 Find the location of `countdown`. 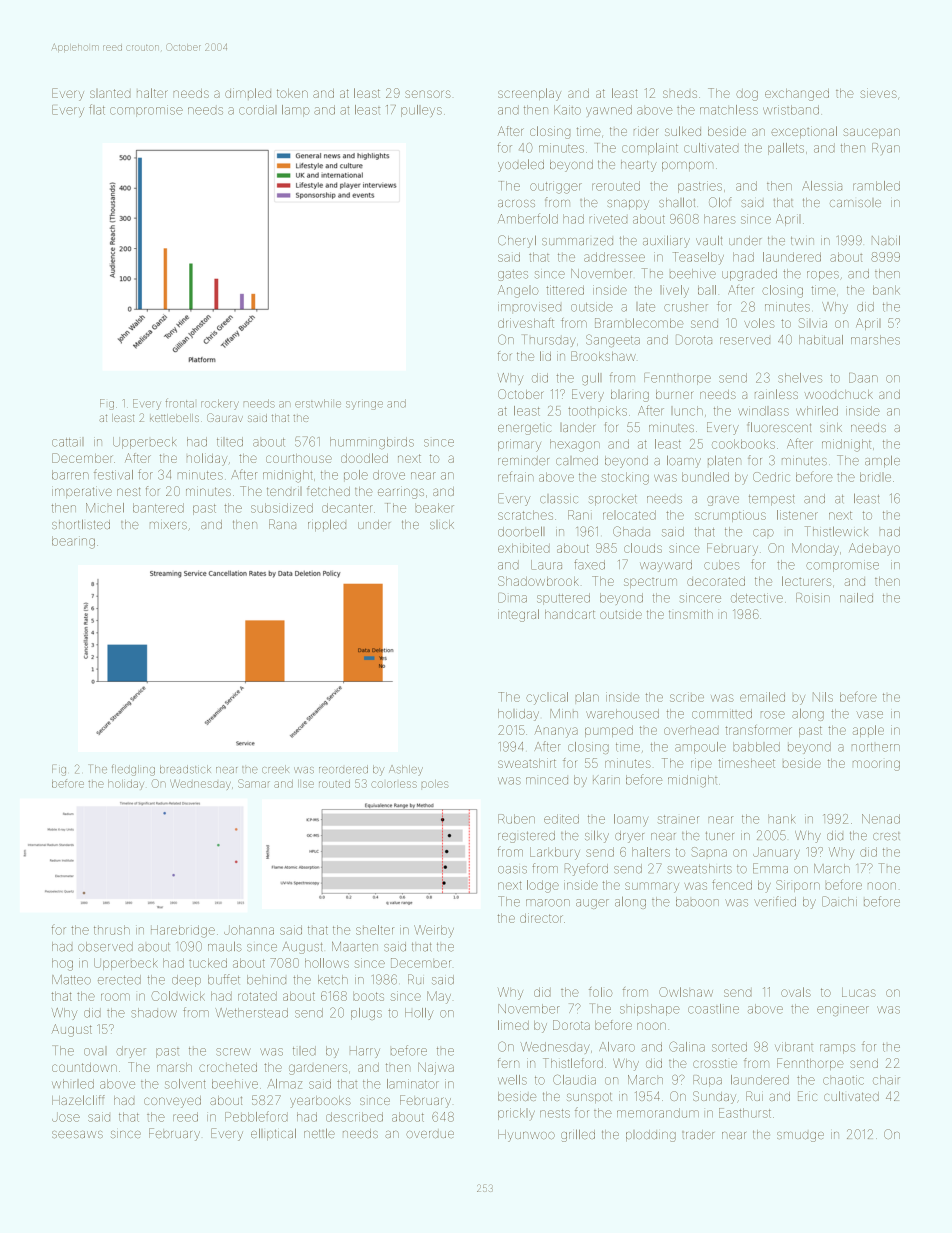

countdown is located at coordinates (84, 1067).
